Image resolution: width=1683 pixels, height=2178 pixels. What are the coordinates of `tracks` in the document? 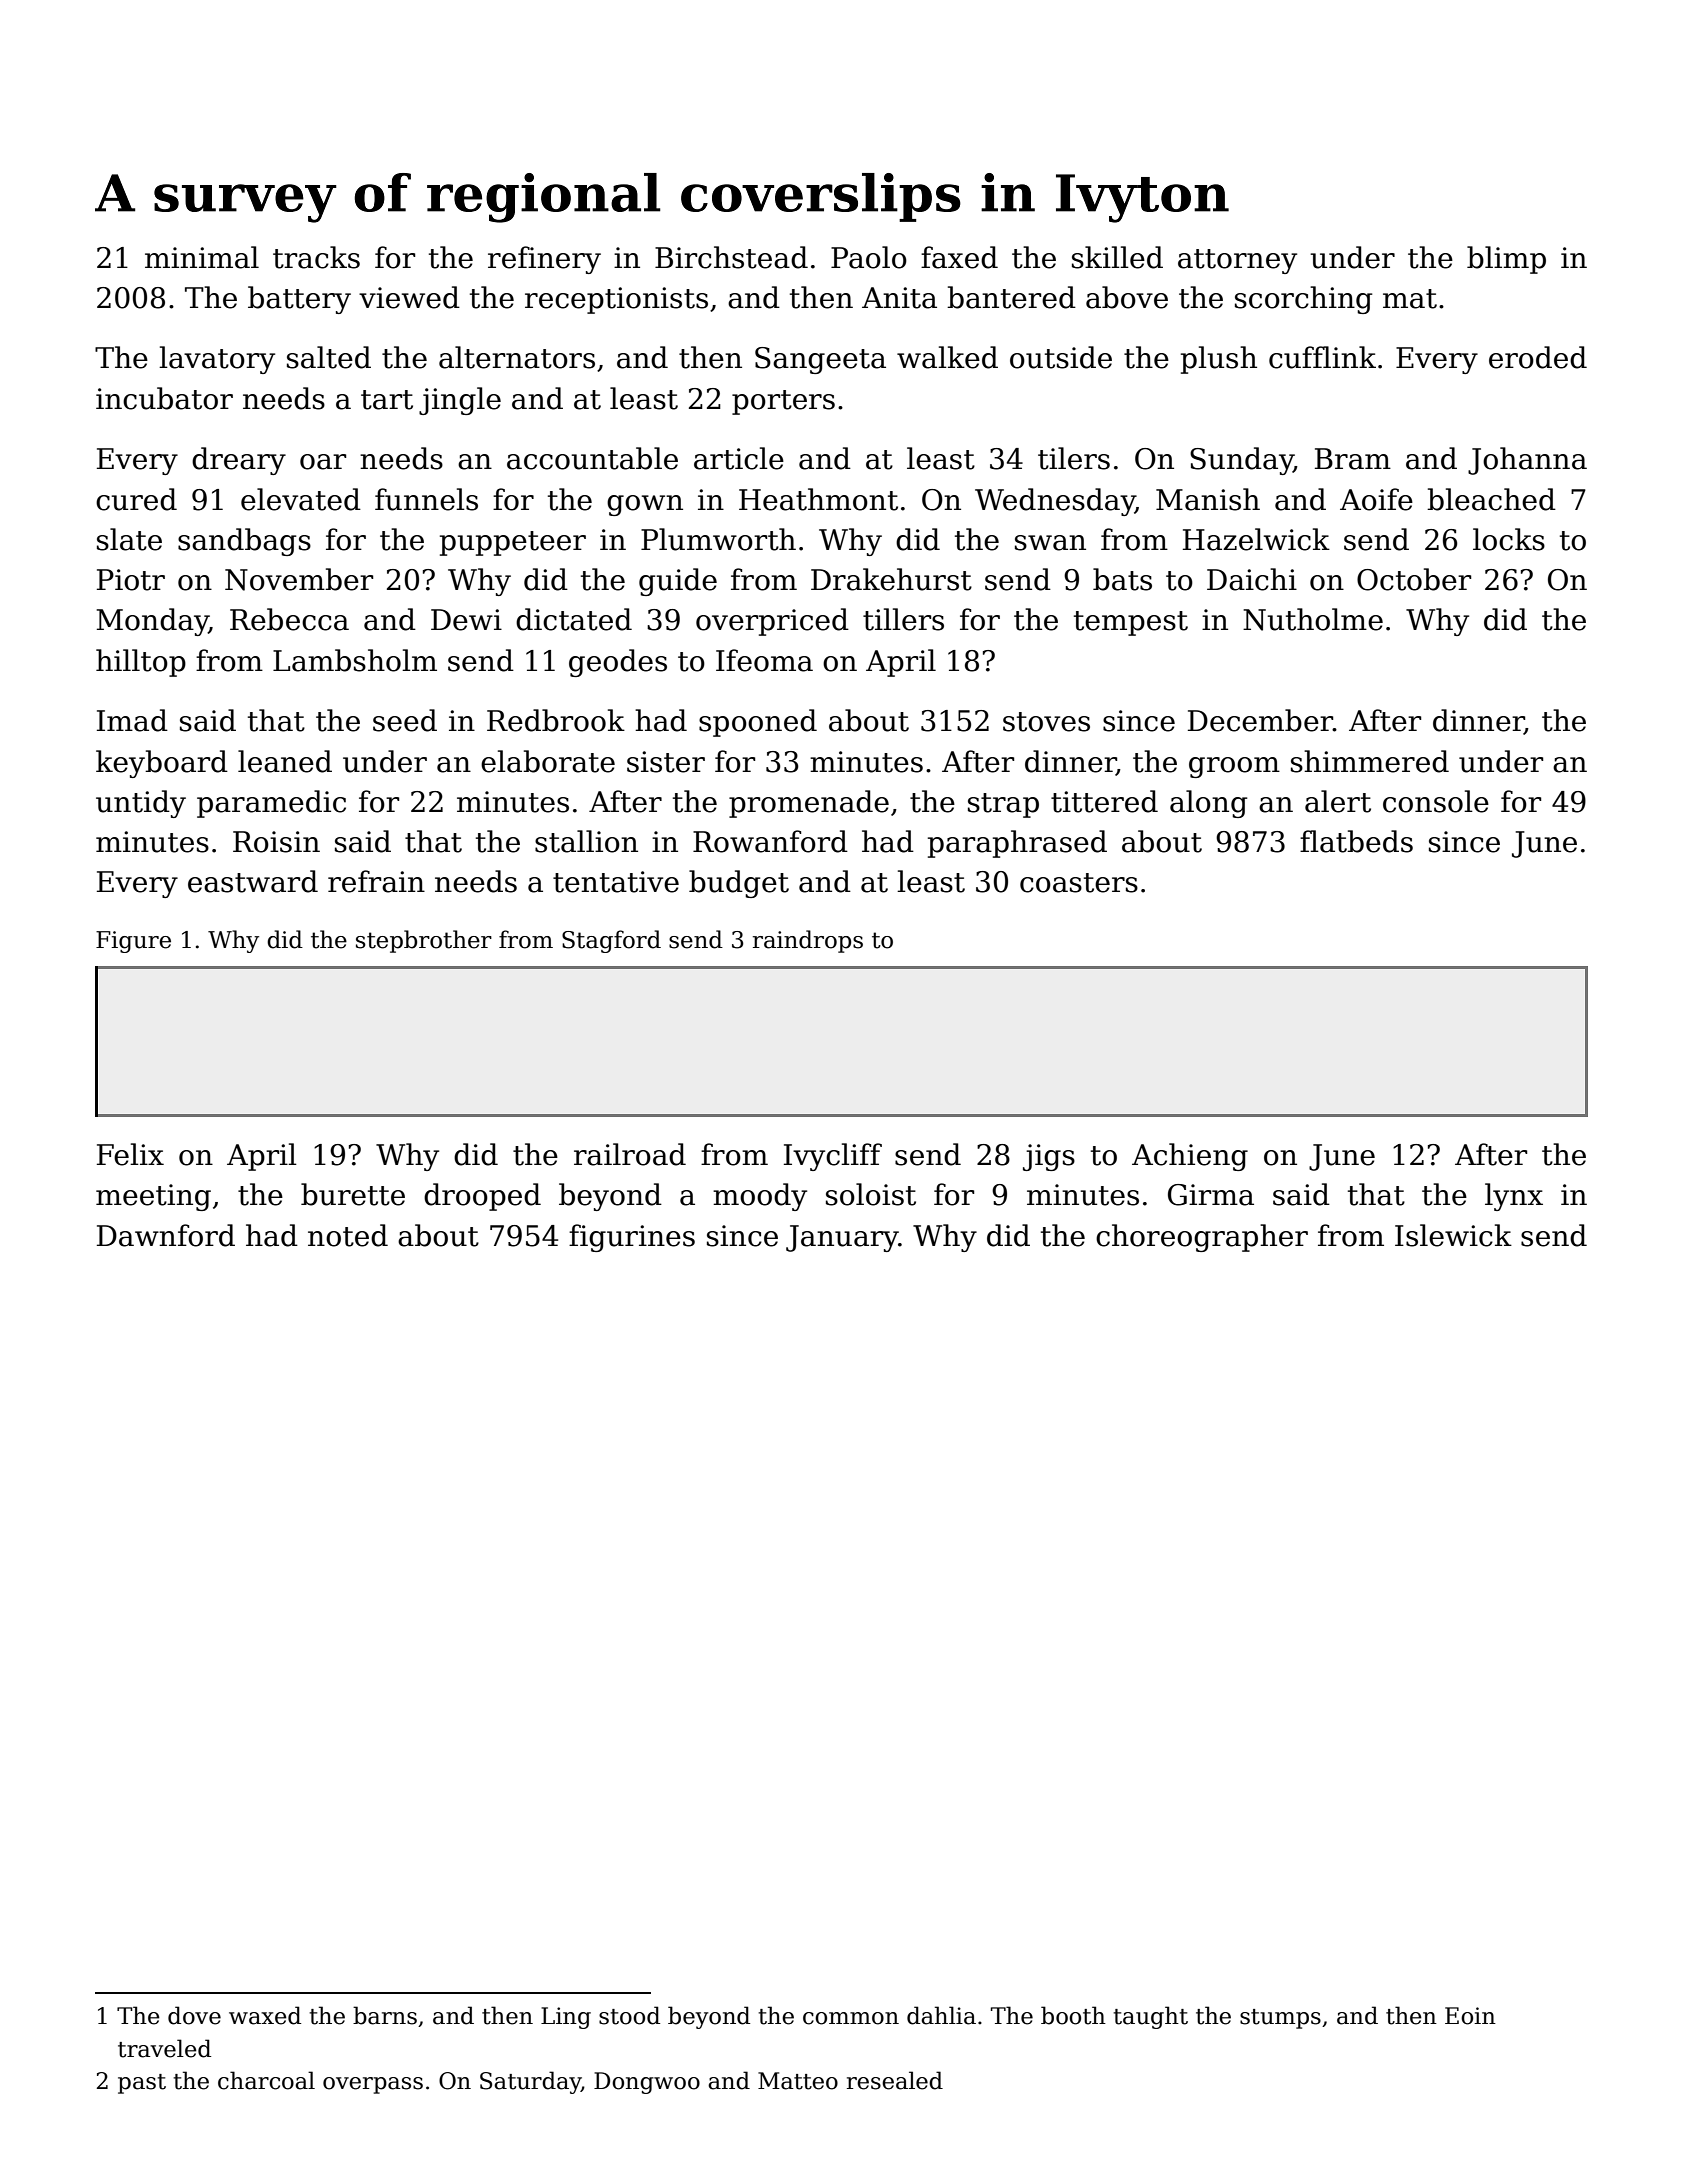 It's located at (316, 257).
